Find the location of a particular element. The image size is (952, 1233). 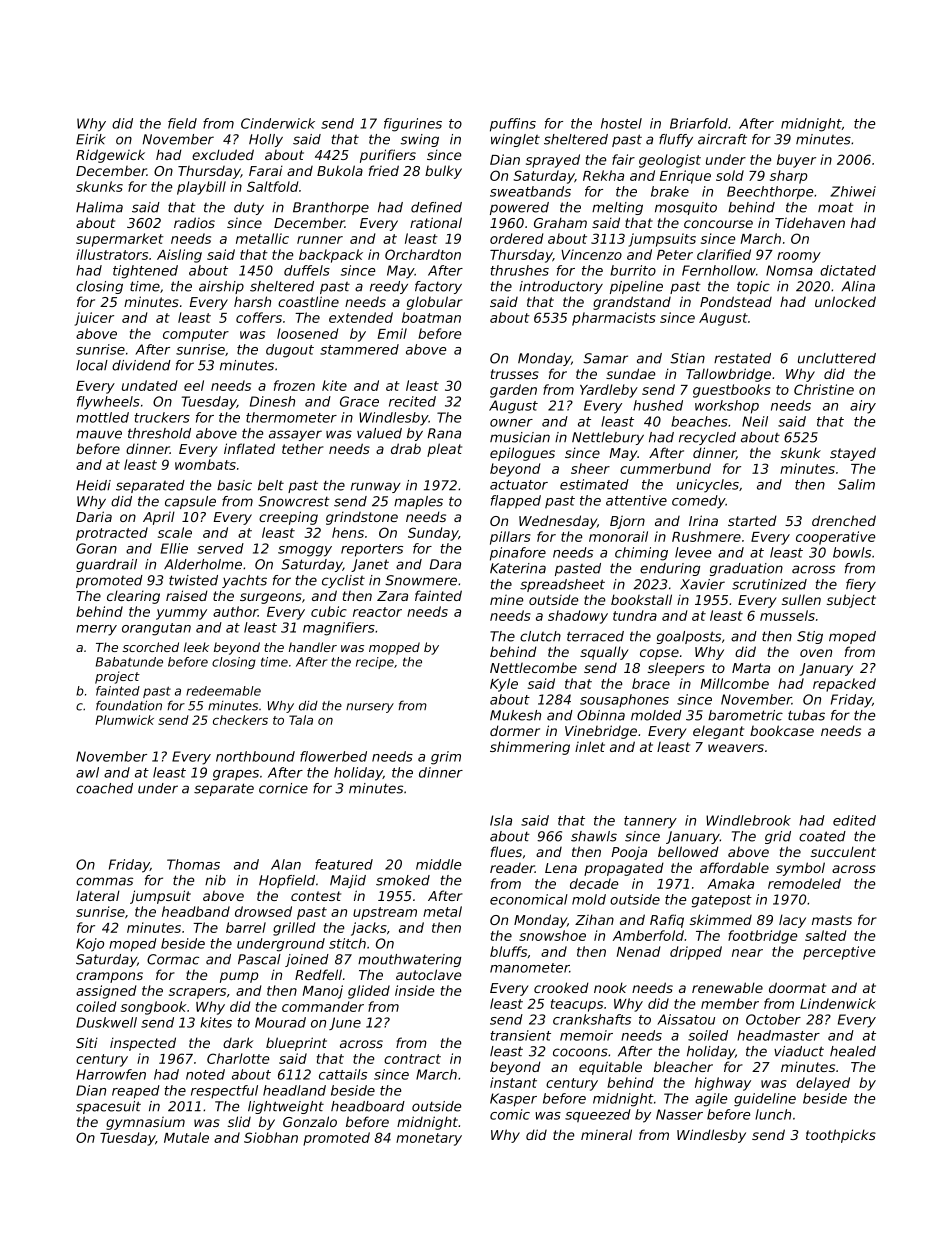

Mutale is located at coordinates (186, 1137).
